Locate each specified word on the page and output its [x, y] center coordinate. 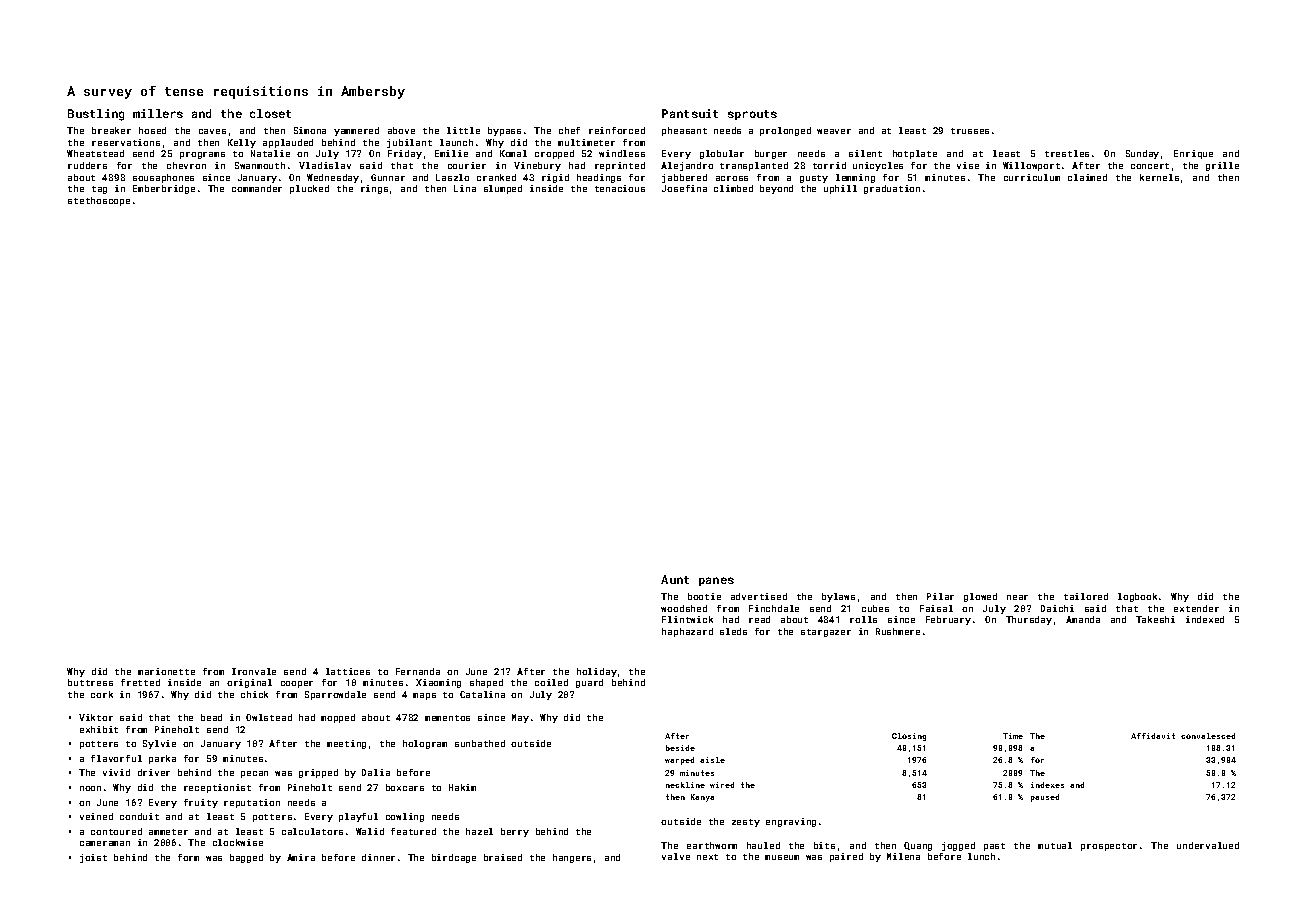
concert [1150, 166]
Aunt [675, 579]
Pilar [940, 596]
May [520, 718]
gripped [318, 773]
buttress [90, 682]
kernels [1159, 177]
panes [716, 581]
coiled [551, 682]
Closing [909, 737]
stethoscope [99, 201]
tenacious [620, 188]
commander [257, 188]
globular [722, 154]
